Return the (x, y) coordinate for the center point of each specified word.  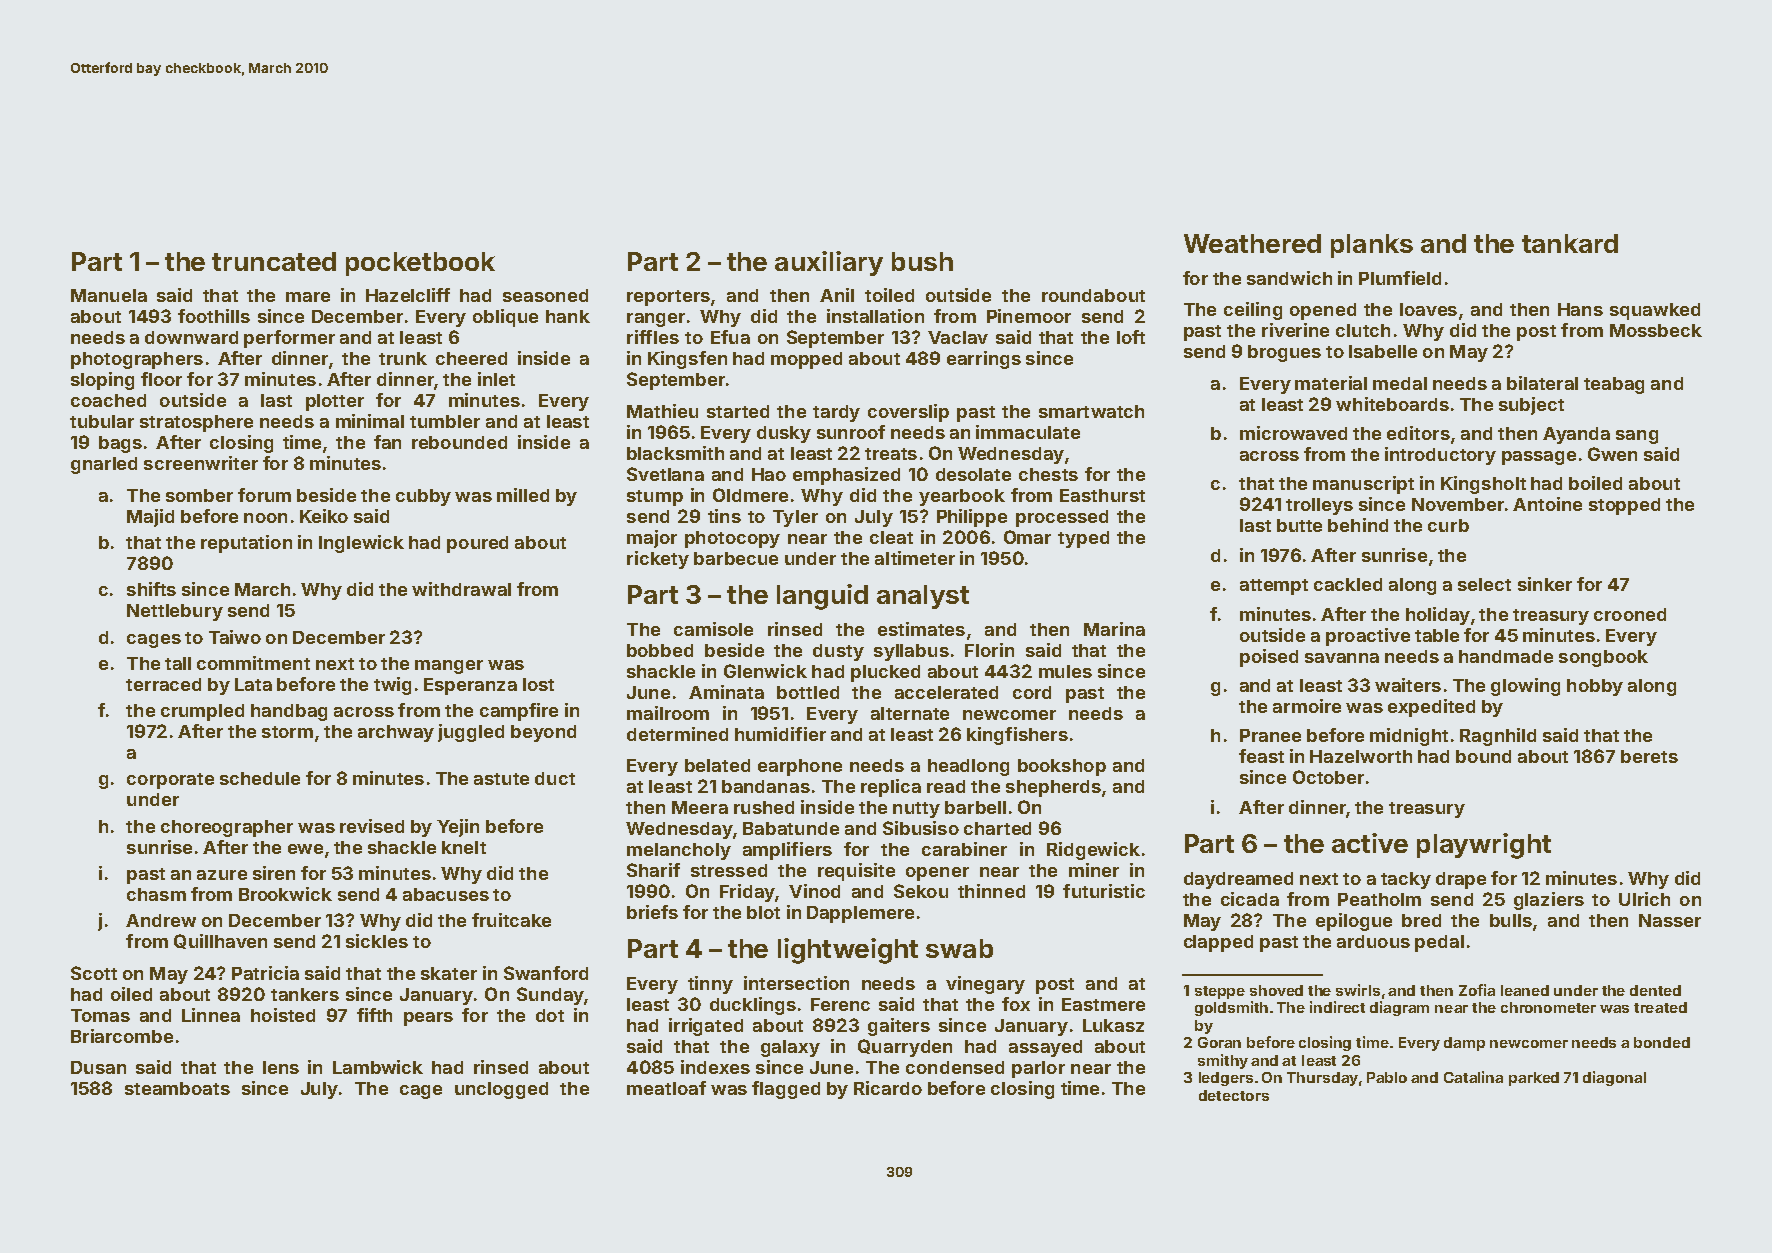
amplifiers (787, 851)
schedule (260, 778)
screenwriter (201, 463)
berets (1649, 756)
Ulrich (1644, 899)
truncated (274, 261)
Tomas (100, 1015)
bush (922, 261)
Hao (769, 474)
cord (1032, 692)
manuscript (1363, 485)
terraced (163, 684)
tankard (1570, 243)
